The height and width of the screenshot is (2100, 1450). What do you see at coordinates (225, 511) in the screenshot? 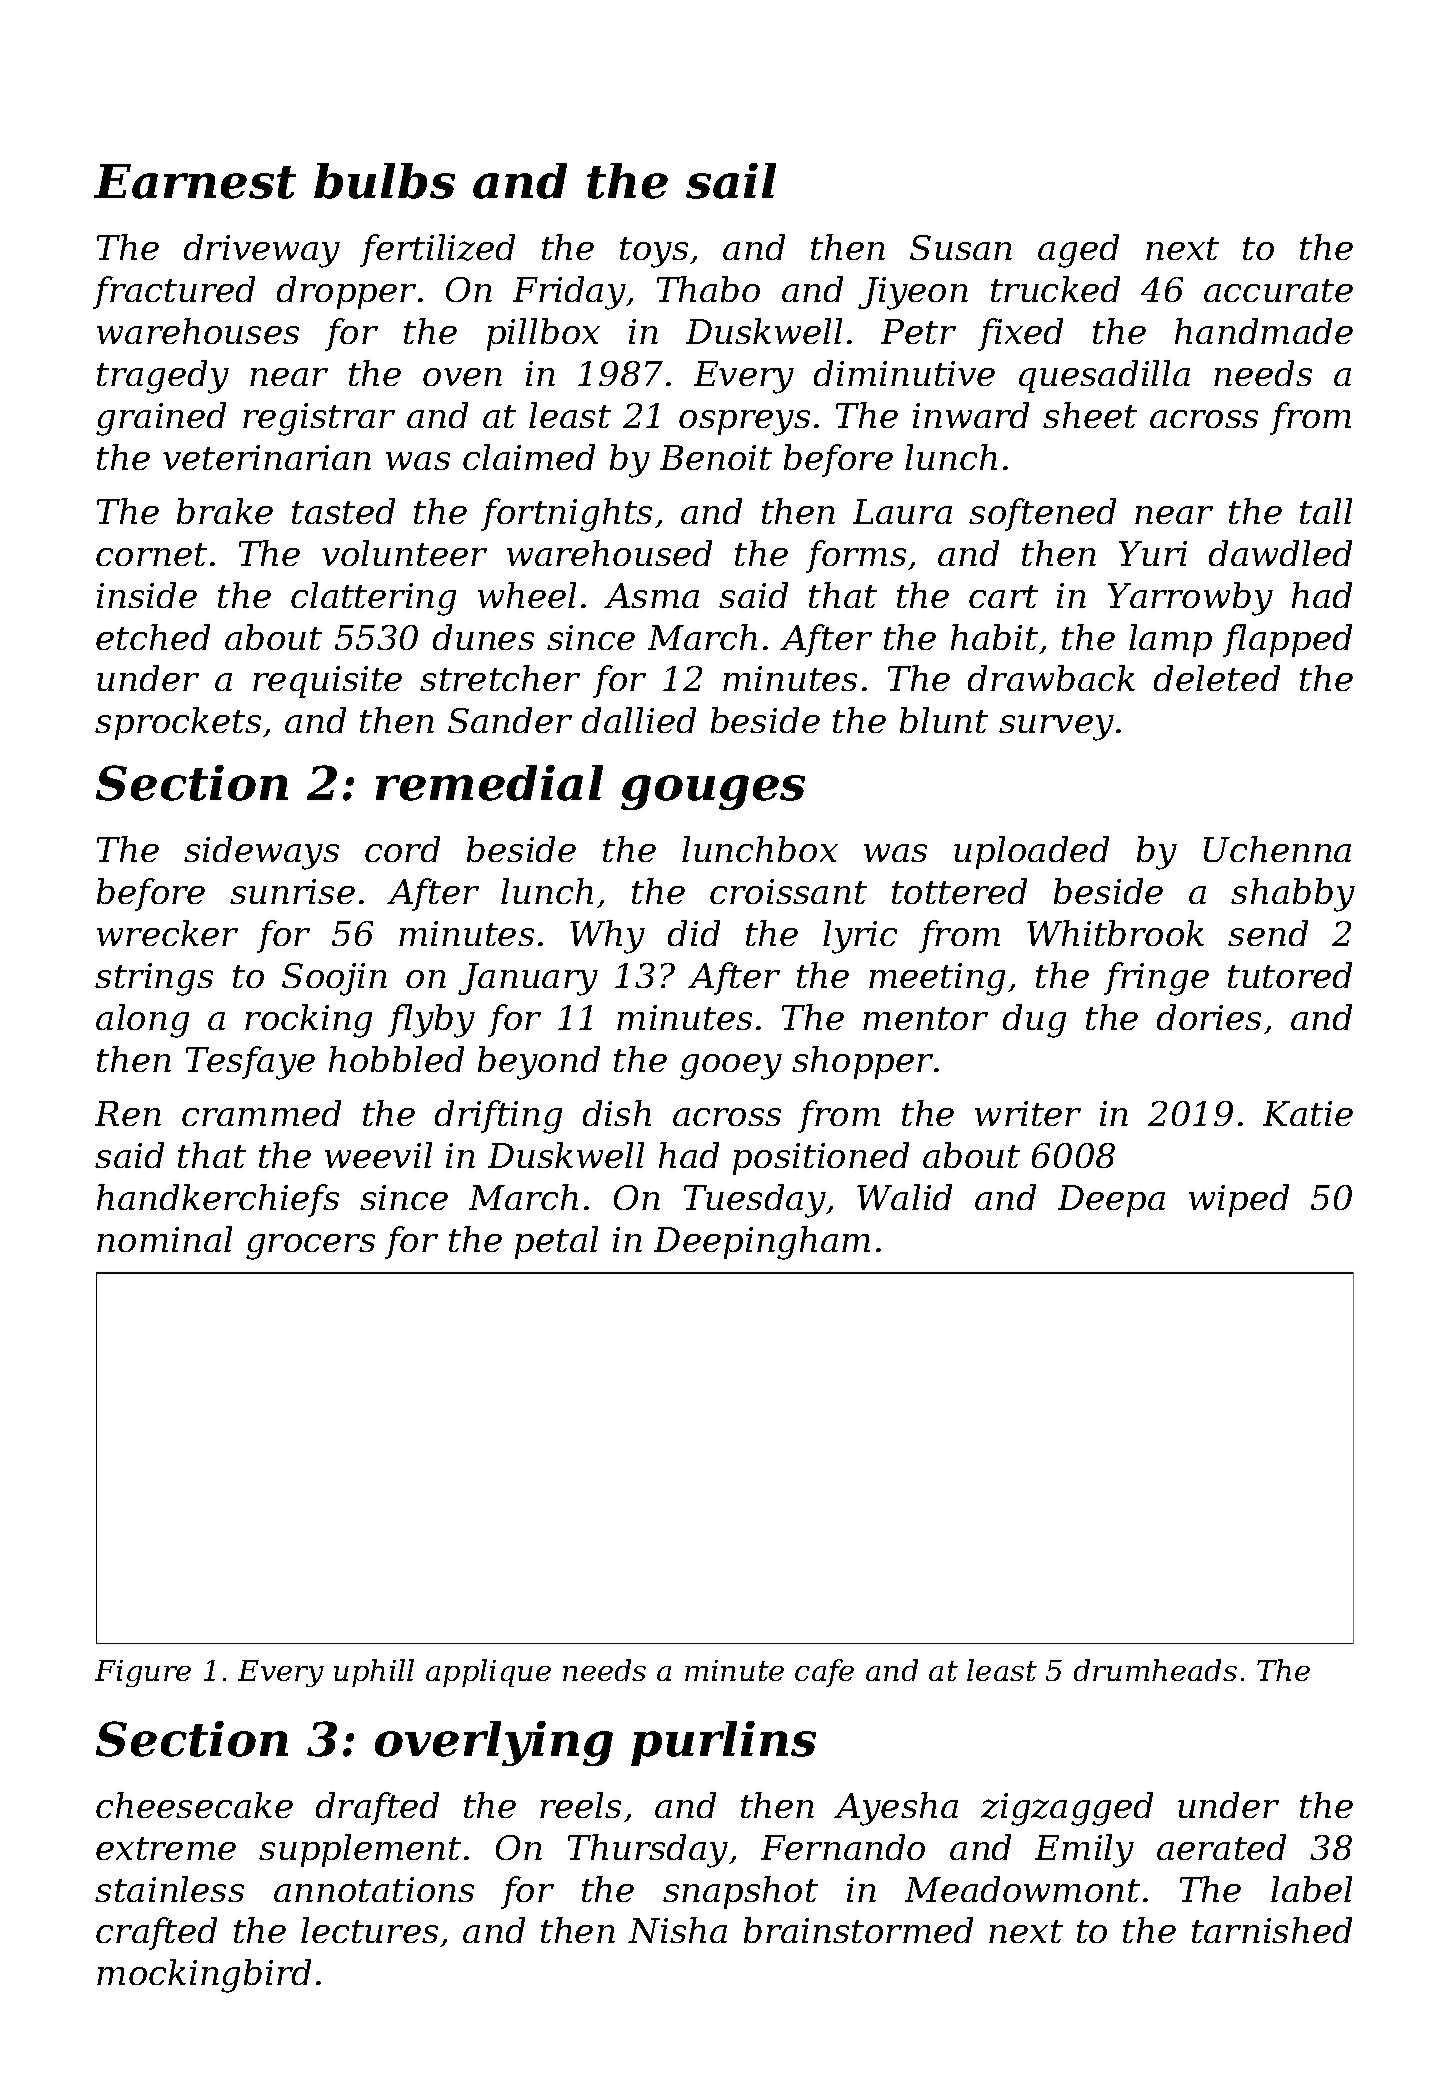
I see `brake` at bounding box center [225, 511].
